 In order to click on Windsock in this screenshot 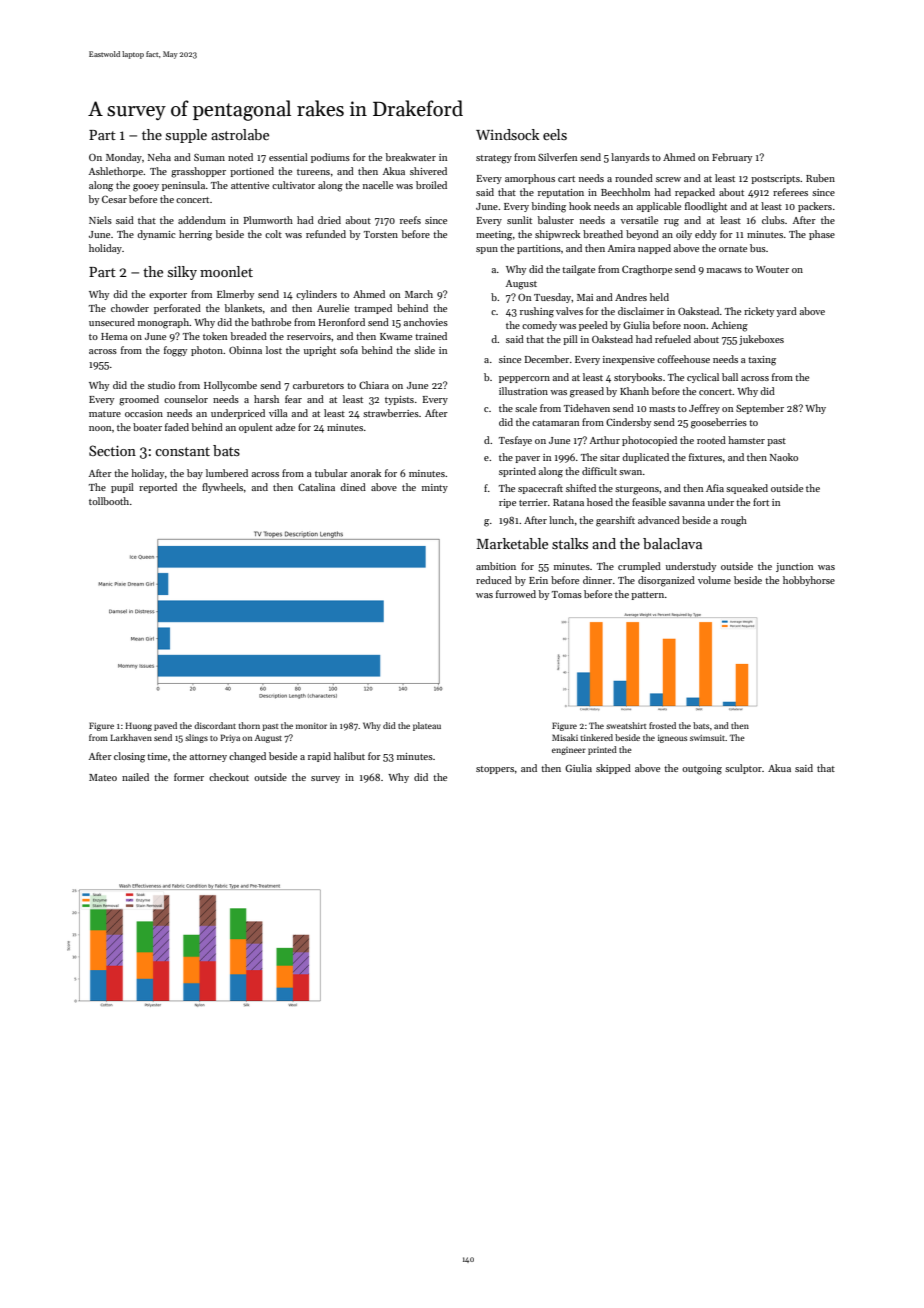, I will do `click(507, 134)`.
